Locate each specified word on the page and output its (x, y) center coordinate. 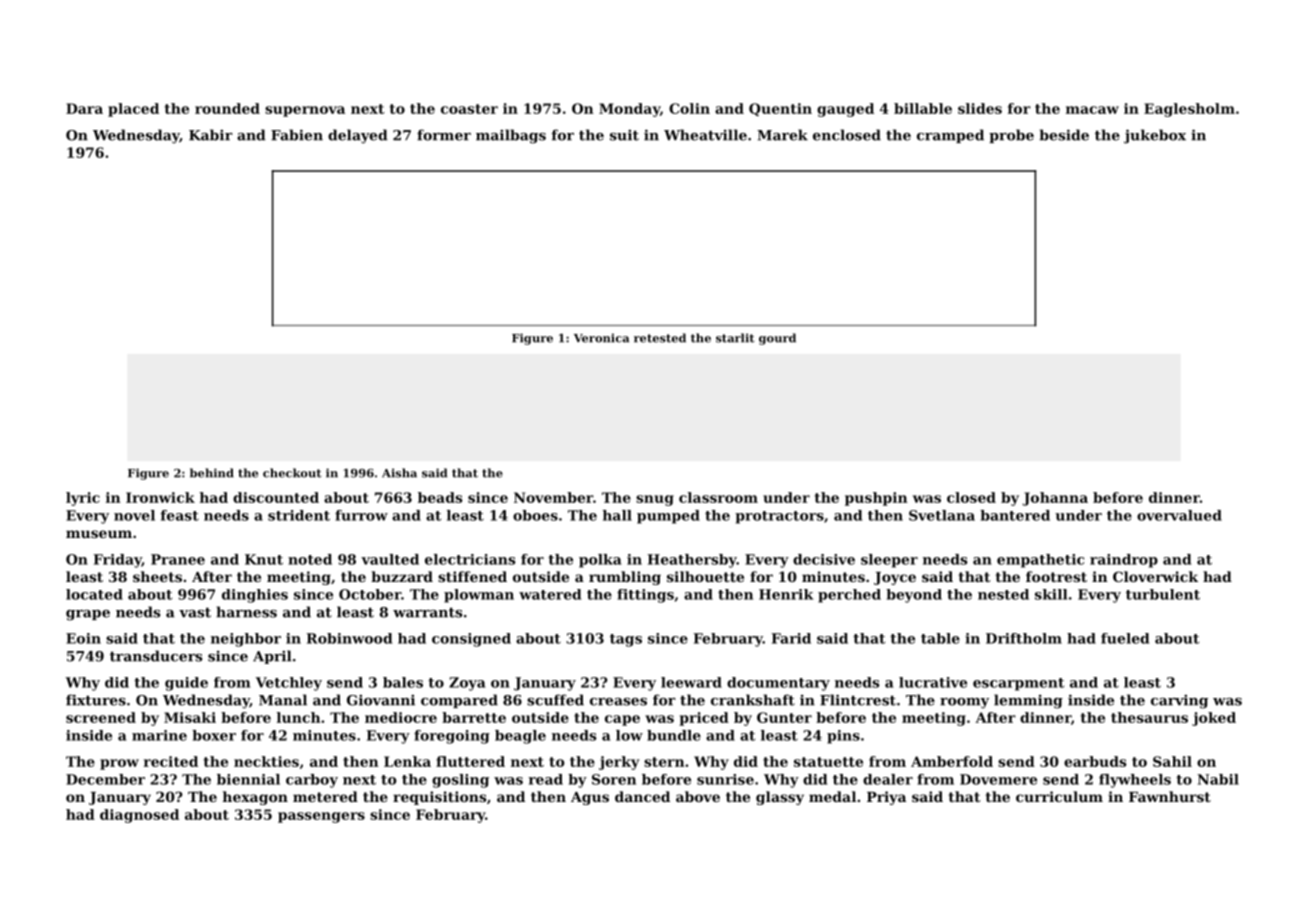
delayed (358, 136)
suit (624, 135)
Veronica (601, 338)
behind (212, 473)
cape (622, 720)
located (94, 594)
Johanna (1055, 499)
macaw (1092, 110)
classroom (718, 497)
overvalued (1179, 515)
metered (325, 796)
